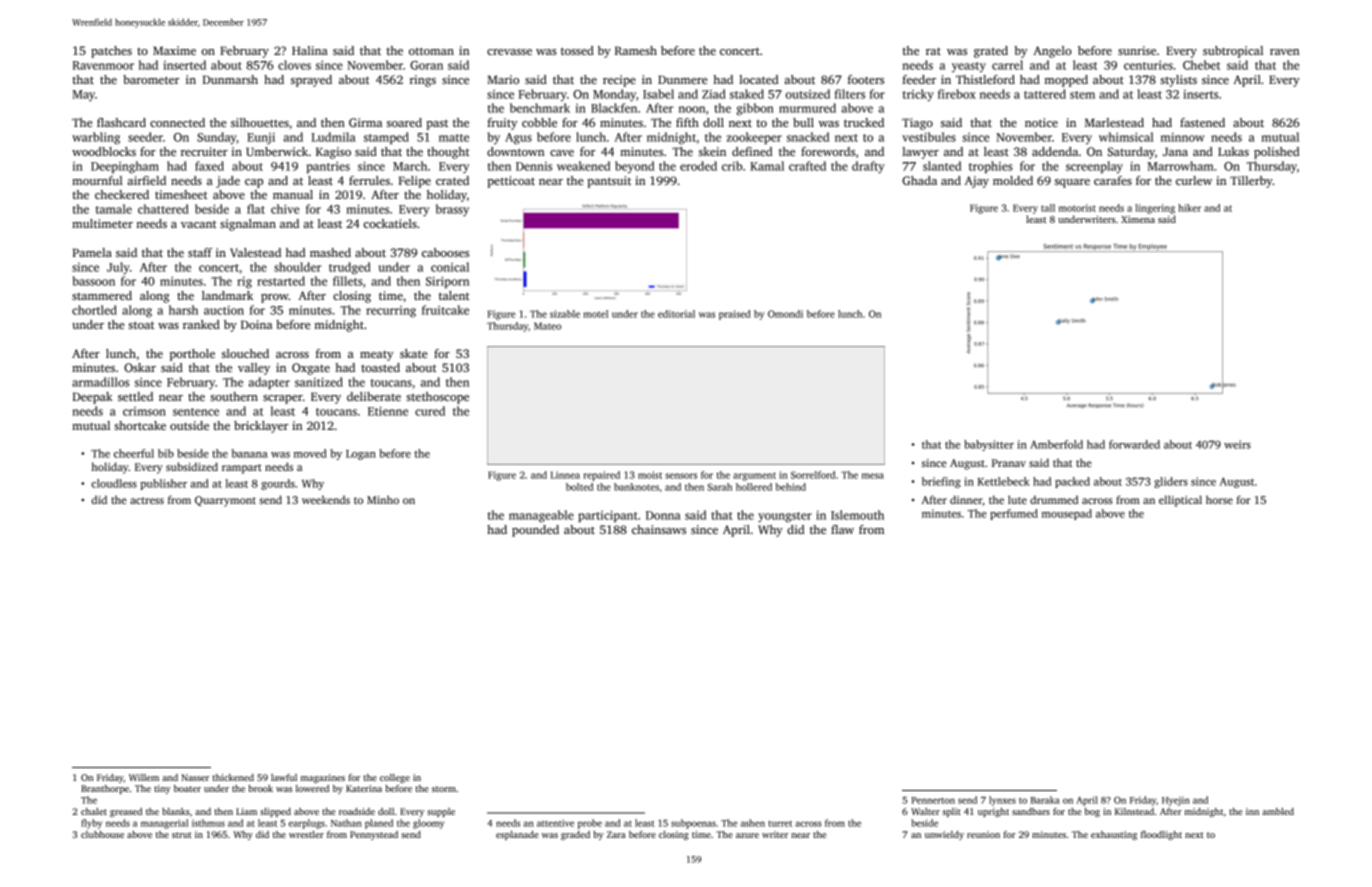  What do you see at coordinates (758, 79) in the screenshot?
I see `located` at bounding box center [758, 79].
